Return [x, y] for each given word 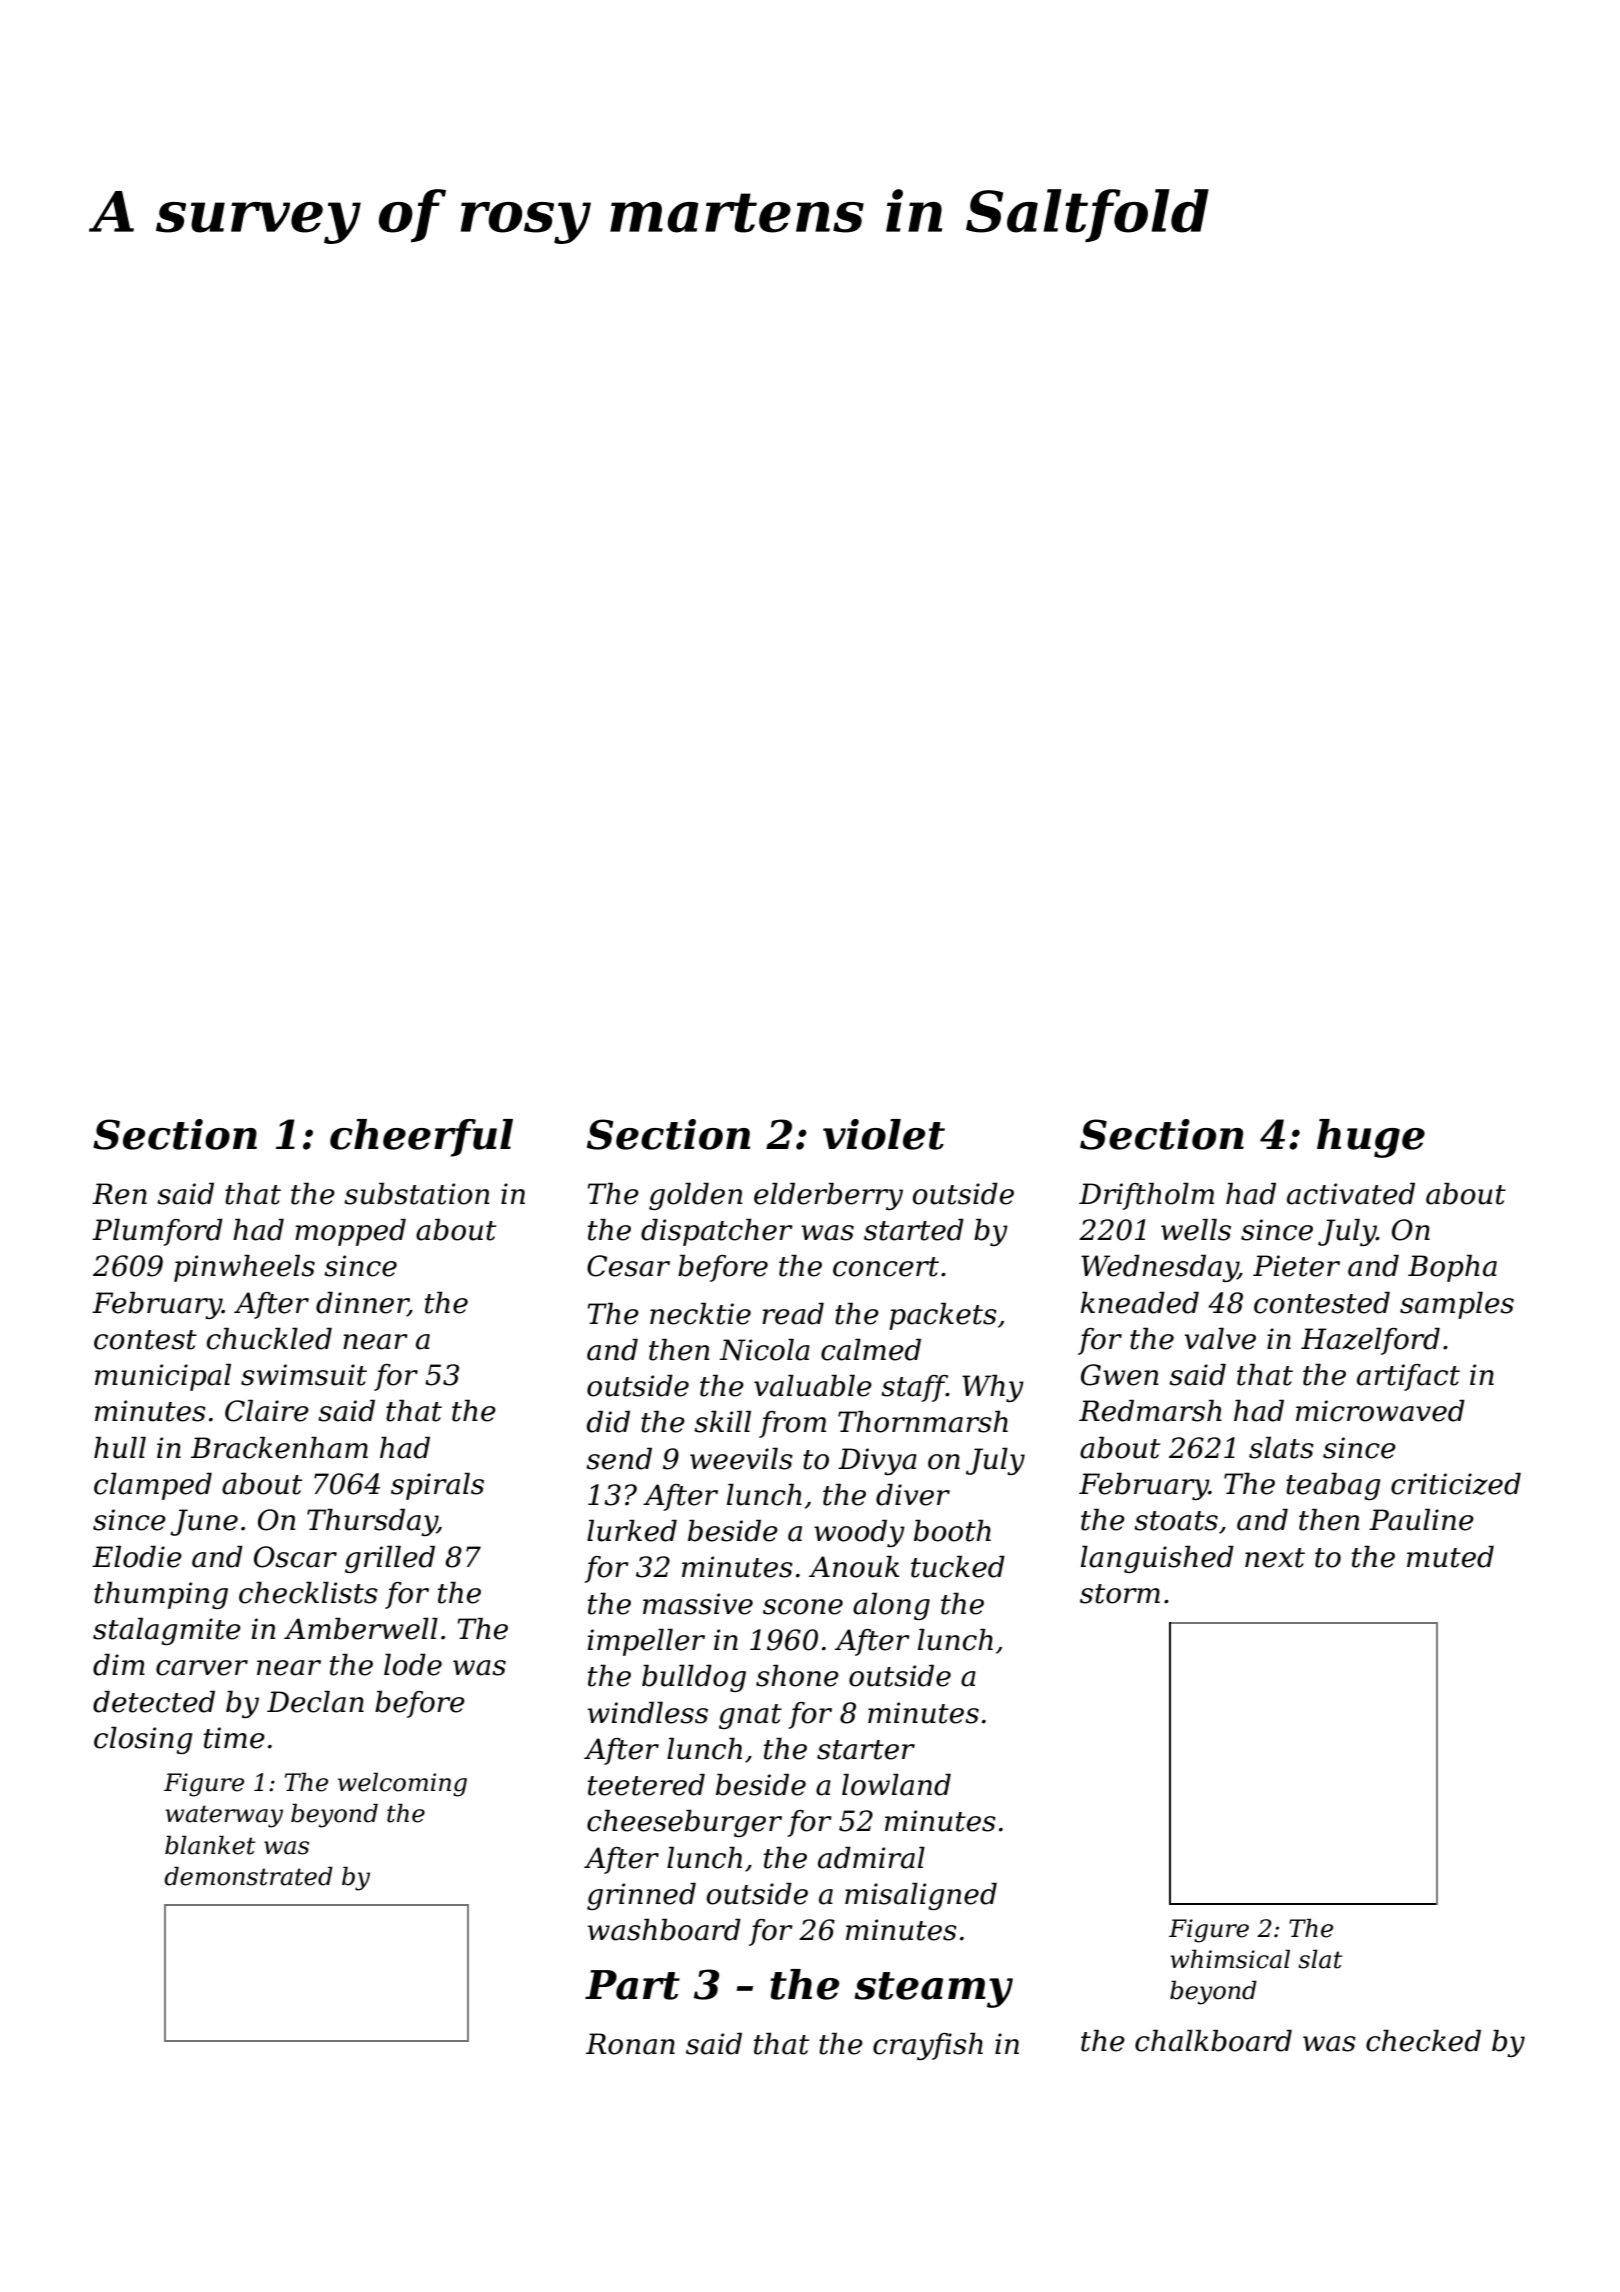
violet [884, 1134]
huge [1371, 1138]
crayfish [928, 2046]
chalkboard [1213, 2041]
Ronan [630, 2044]
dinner [362, 1304]
